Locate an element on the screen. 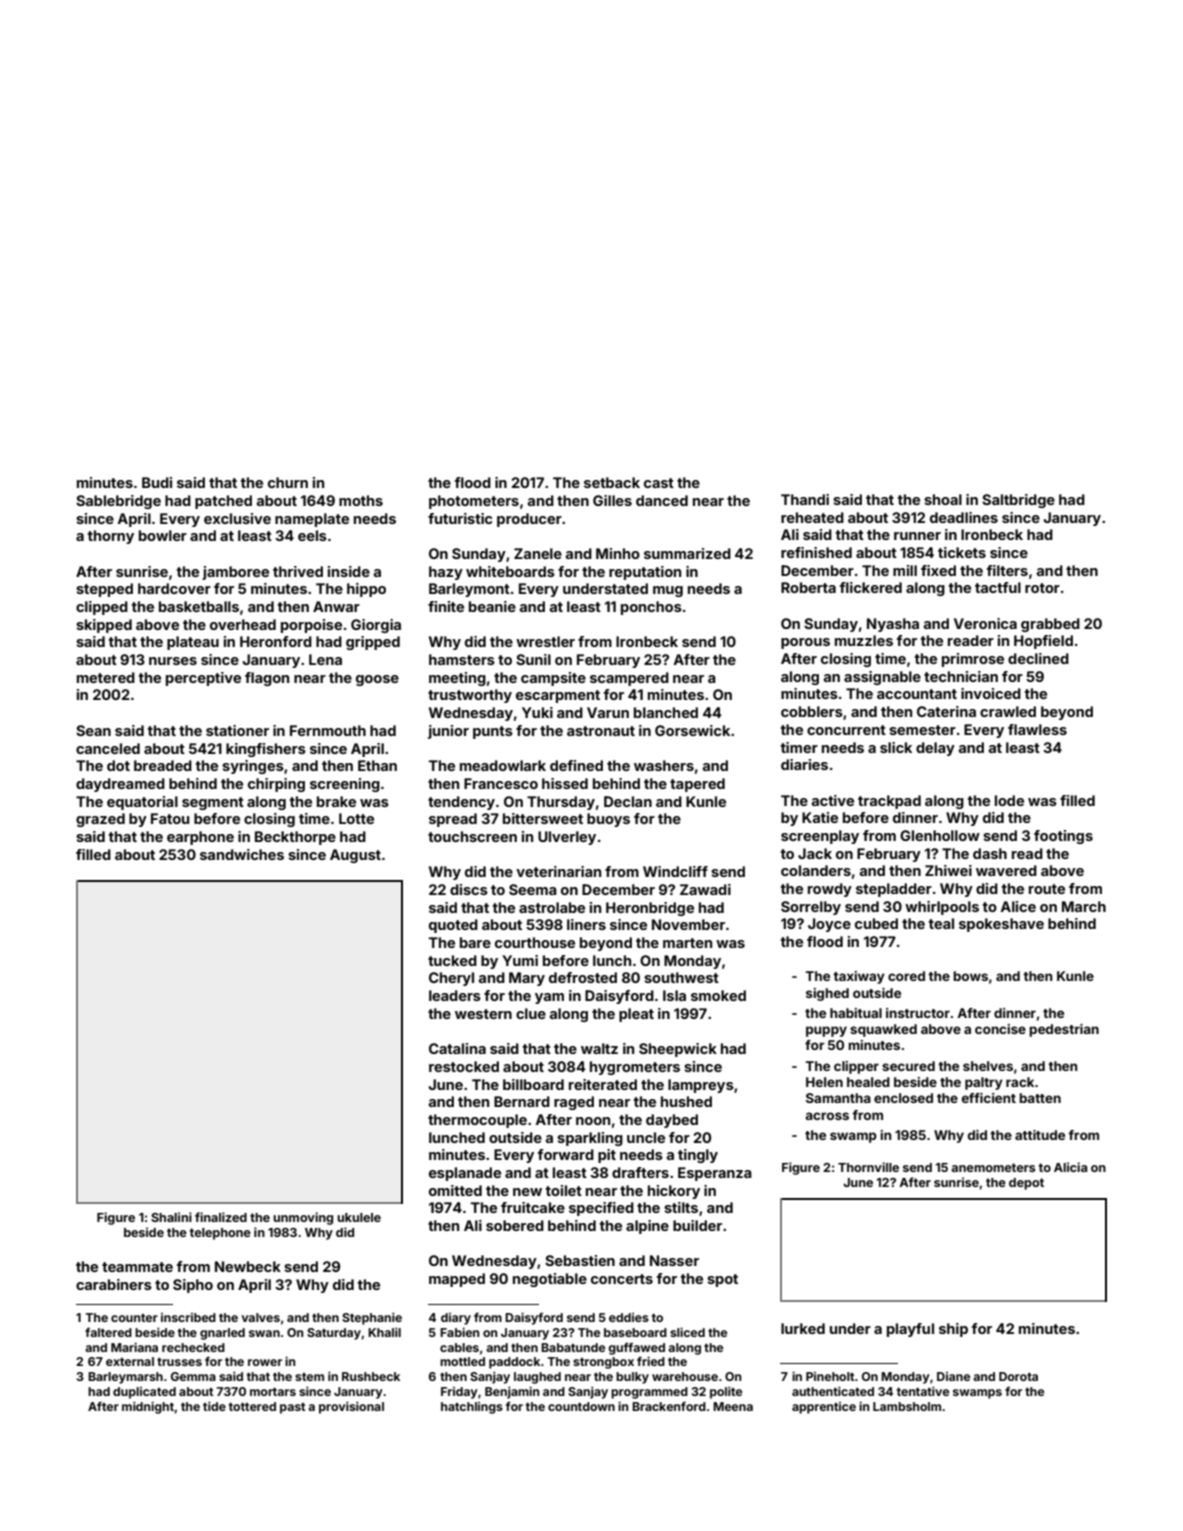 The height and width of the screenshot is (1531, 1183). churn is located at coordinates (288, 482).
